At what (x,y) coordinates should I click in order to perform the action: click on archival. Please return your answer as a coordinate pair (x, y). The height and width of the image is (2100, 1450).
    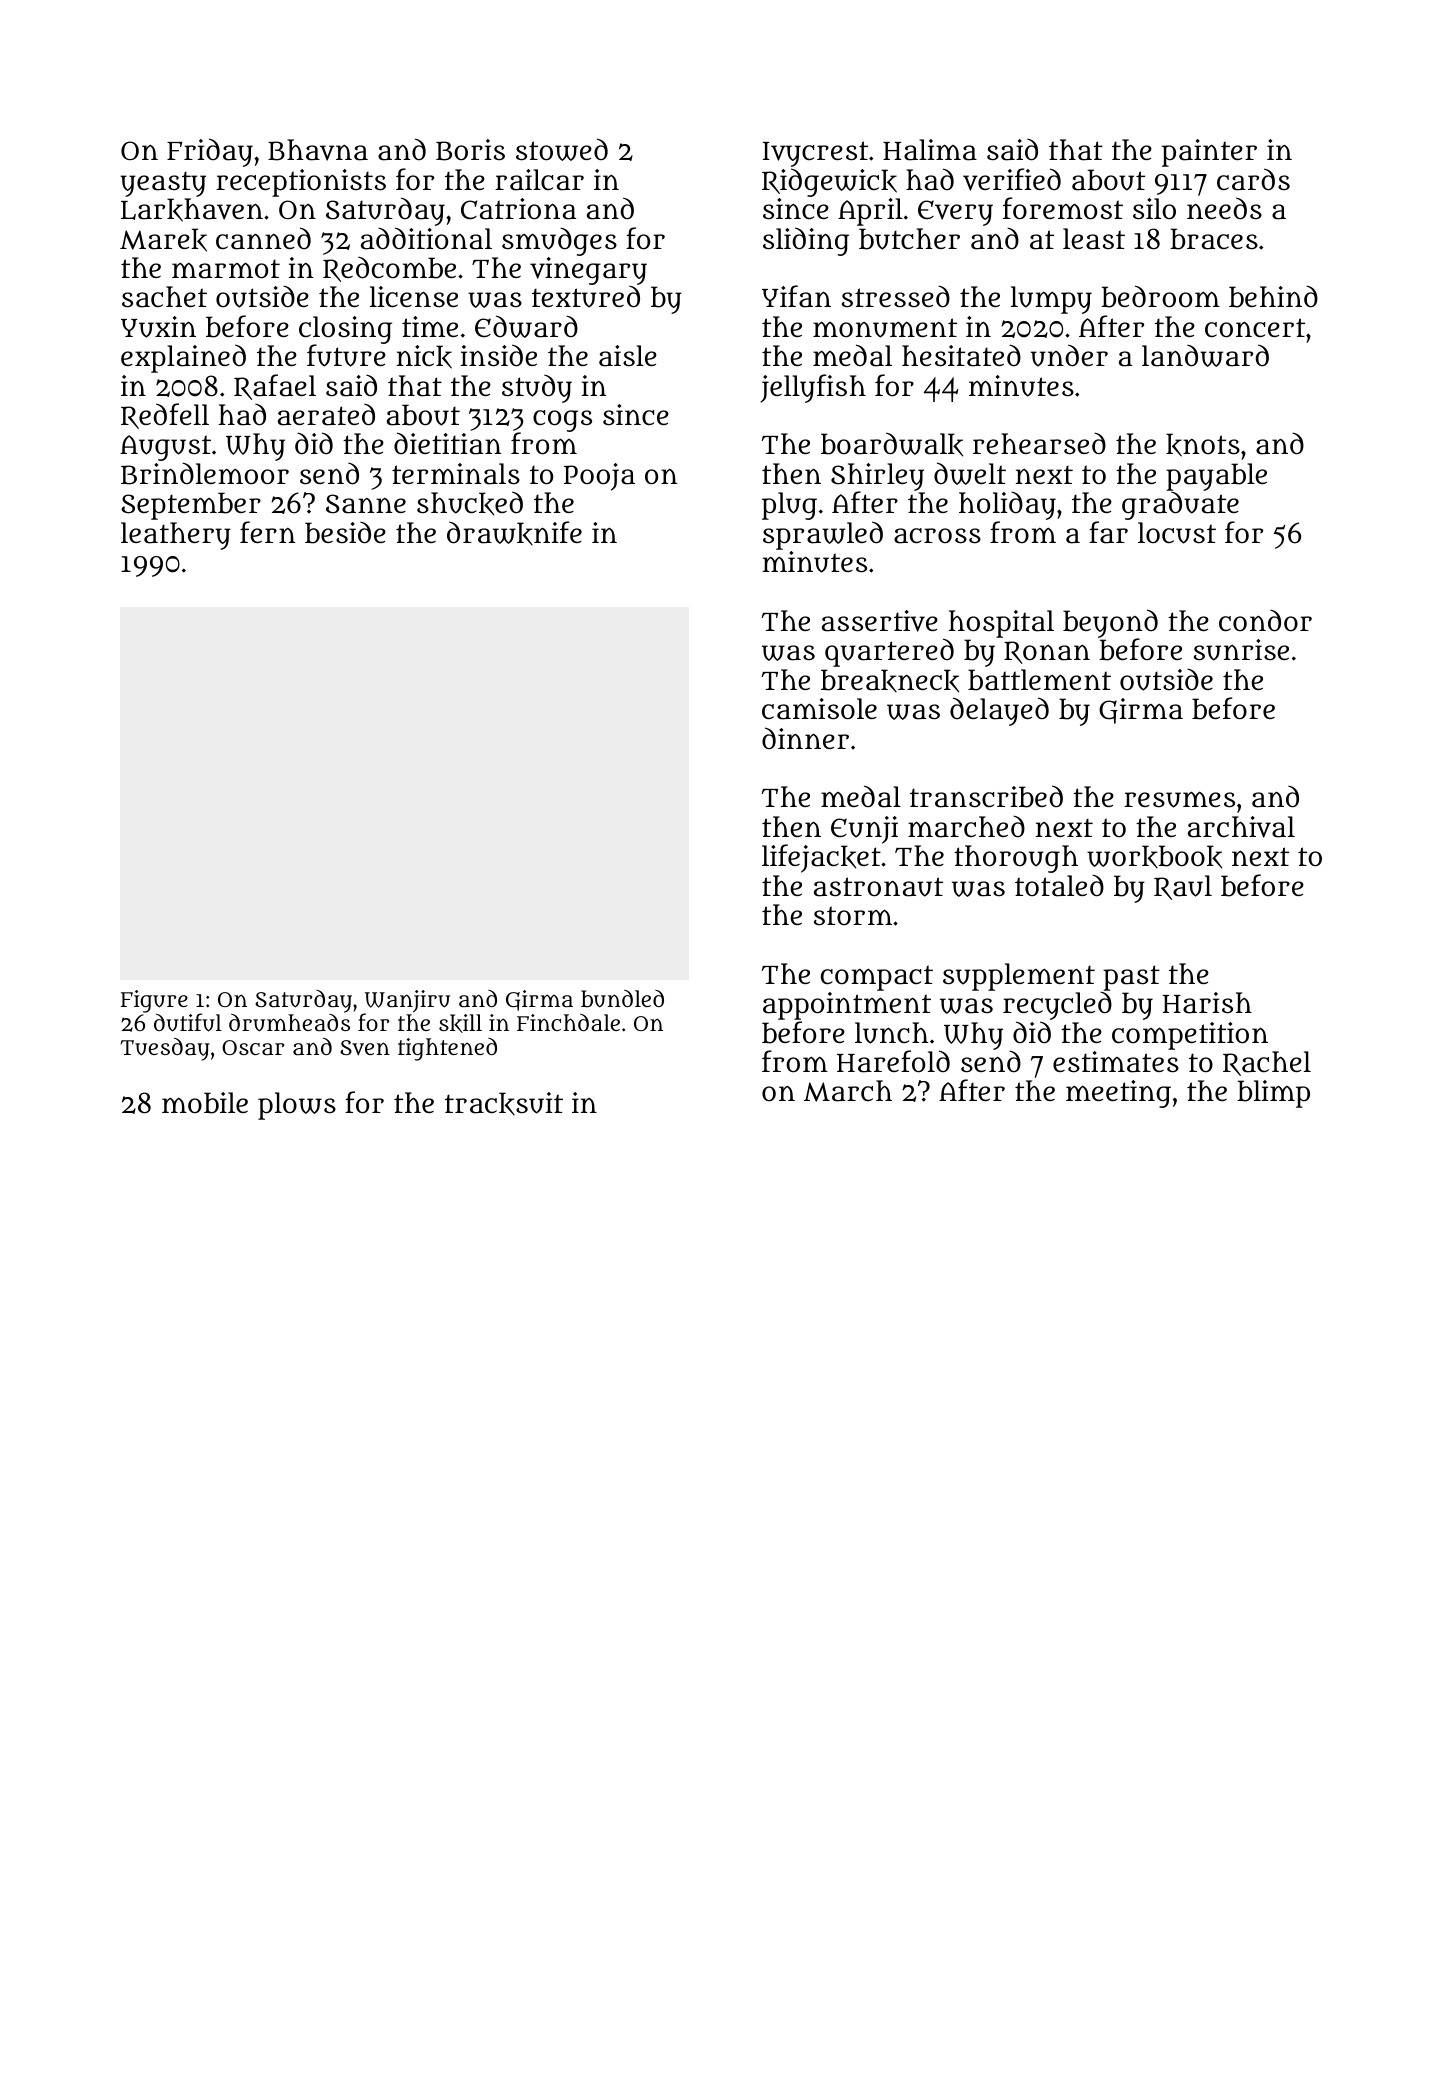
    Looking at the image, I should click on (1241, 827).
